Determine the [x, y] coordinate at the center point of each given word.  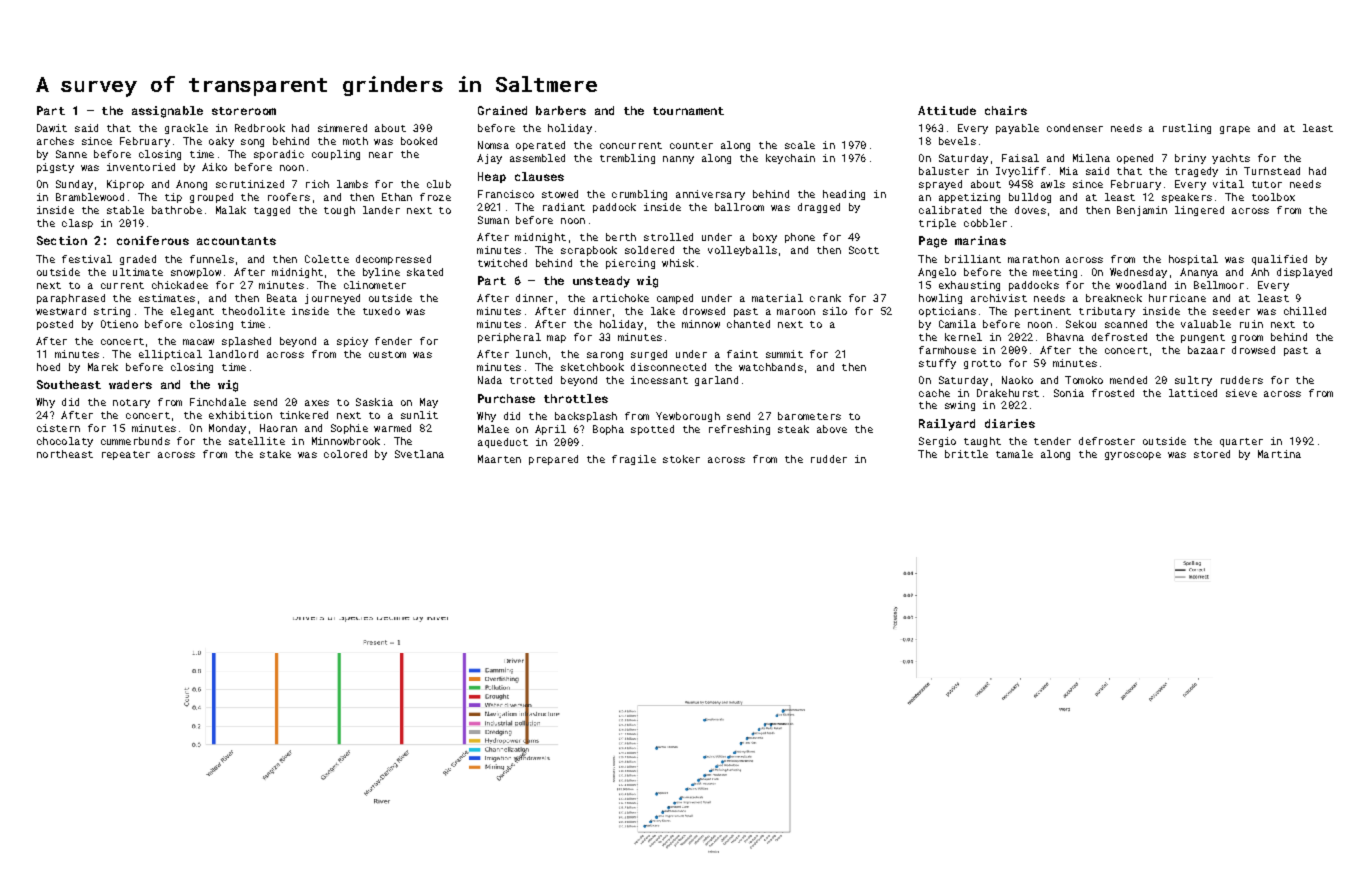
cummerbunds [135, 441]
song [252, 143]
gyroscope [1133, 456]
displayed [1304, 273]
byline [381, 273]
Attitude [947, 110]
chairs [1006, 110]
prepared [553, 460]
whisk [678, 263]
